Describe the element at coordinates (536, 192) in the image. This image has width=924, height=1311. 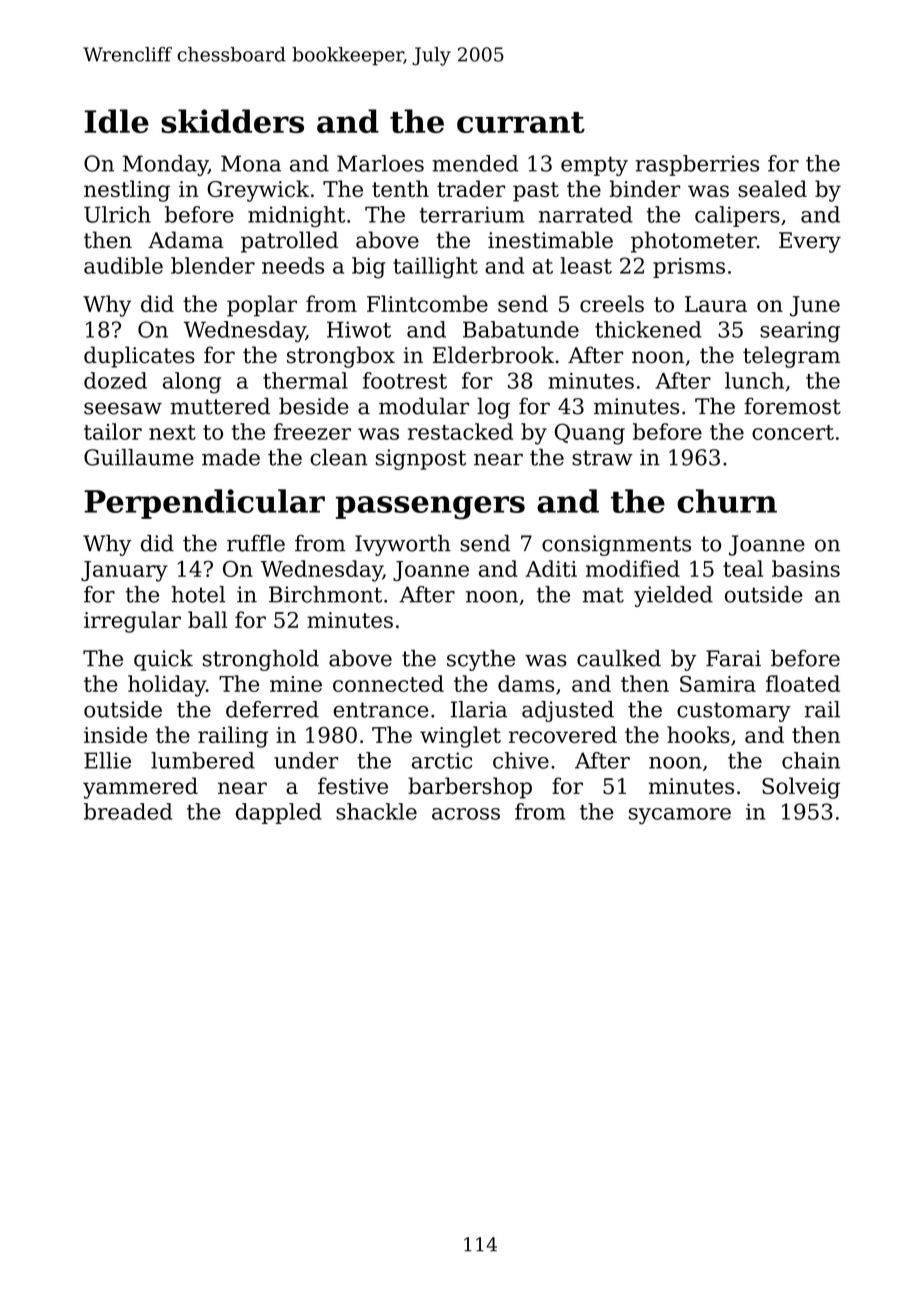
I see `past` at that location.
